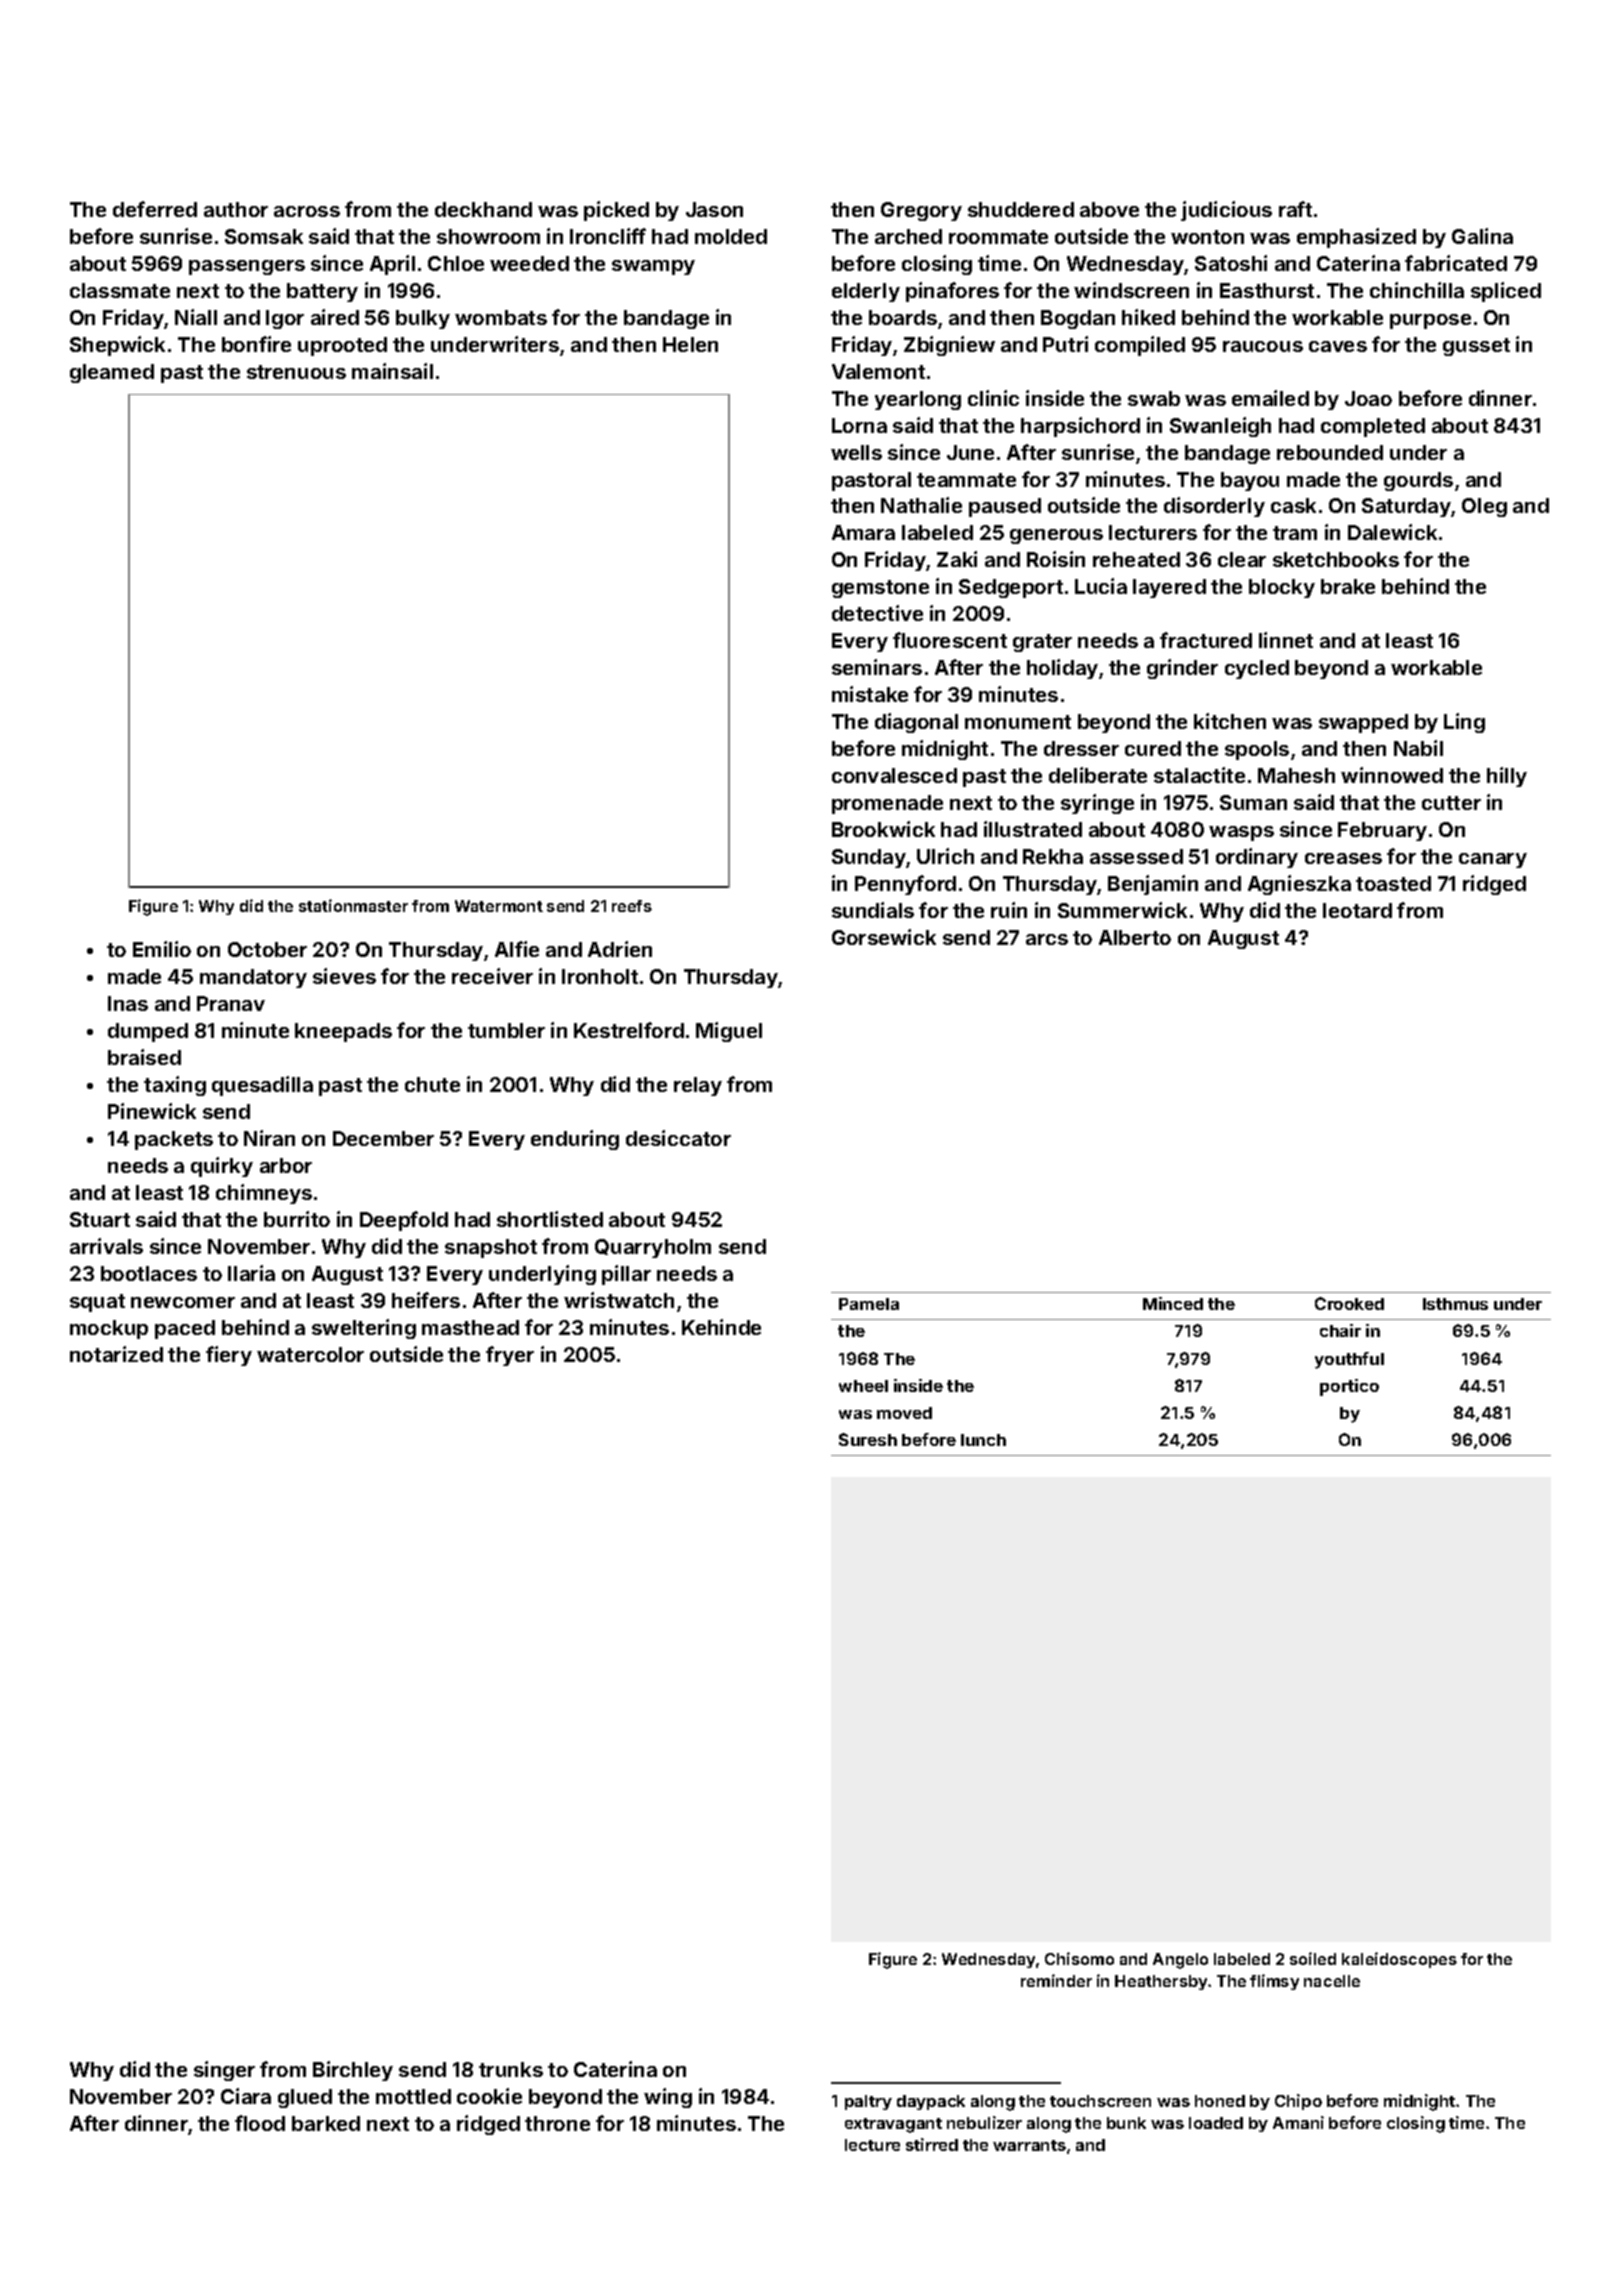 This image has width=1620, height=2292. Describe the element at coordinates (616, 211) in the image. I see `picked` at that location.
